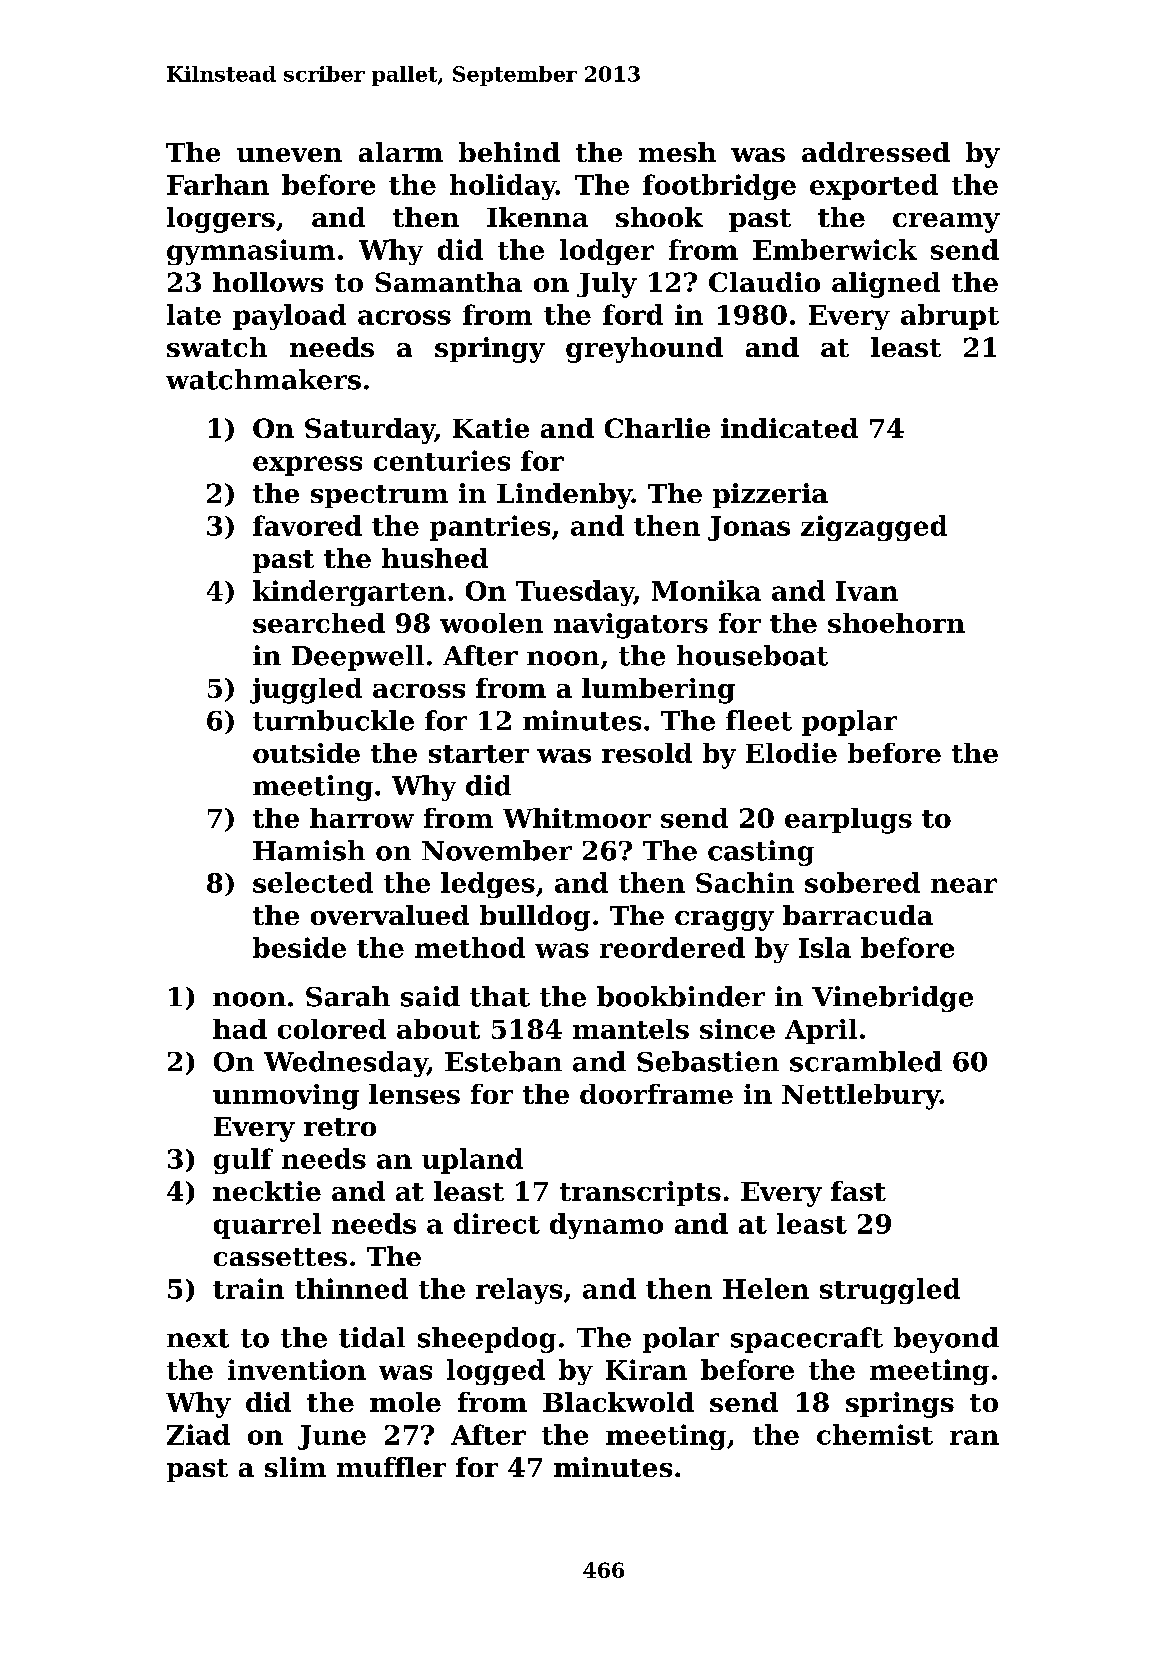 The height and width of the screenshot is (1654, 1165). What do you see at coordinates (946, 223) in the screenshot?
I see `creamy` at bounding box center [946, 223].
